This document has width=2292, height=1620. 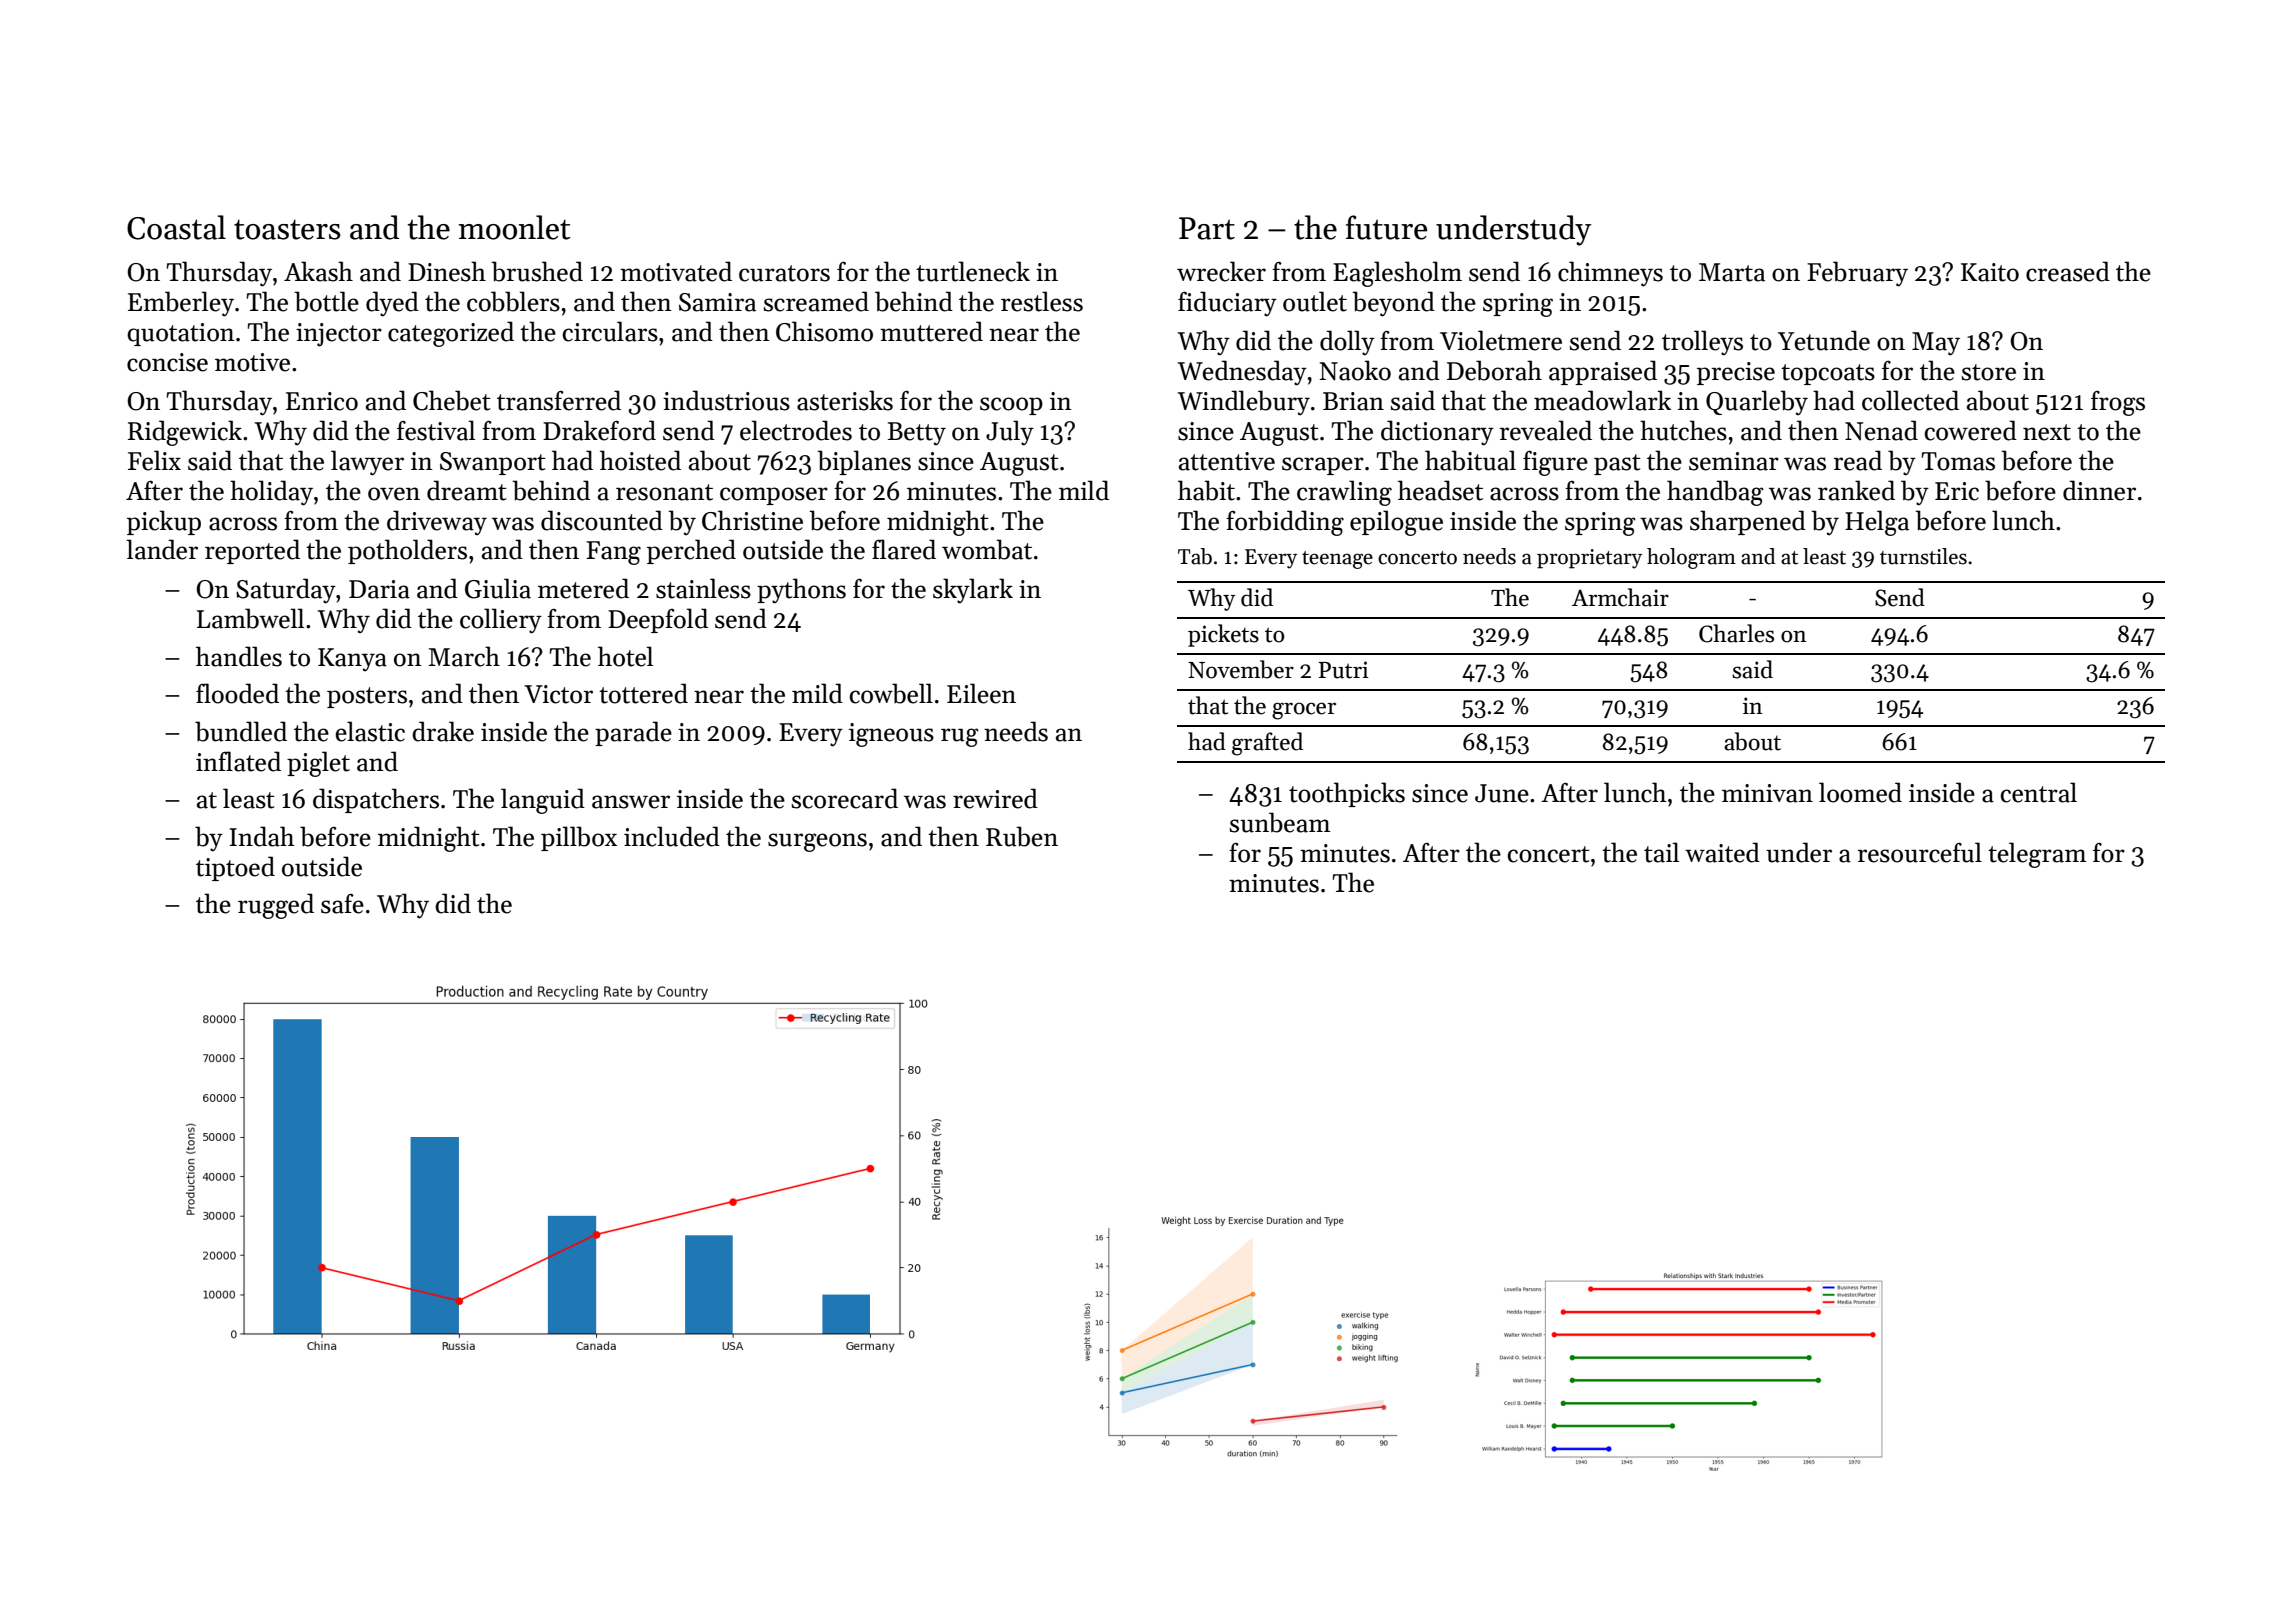 I want to click on appraised, so click(x=1603, y=372).
